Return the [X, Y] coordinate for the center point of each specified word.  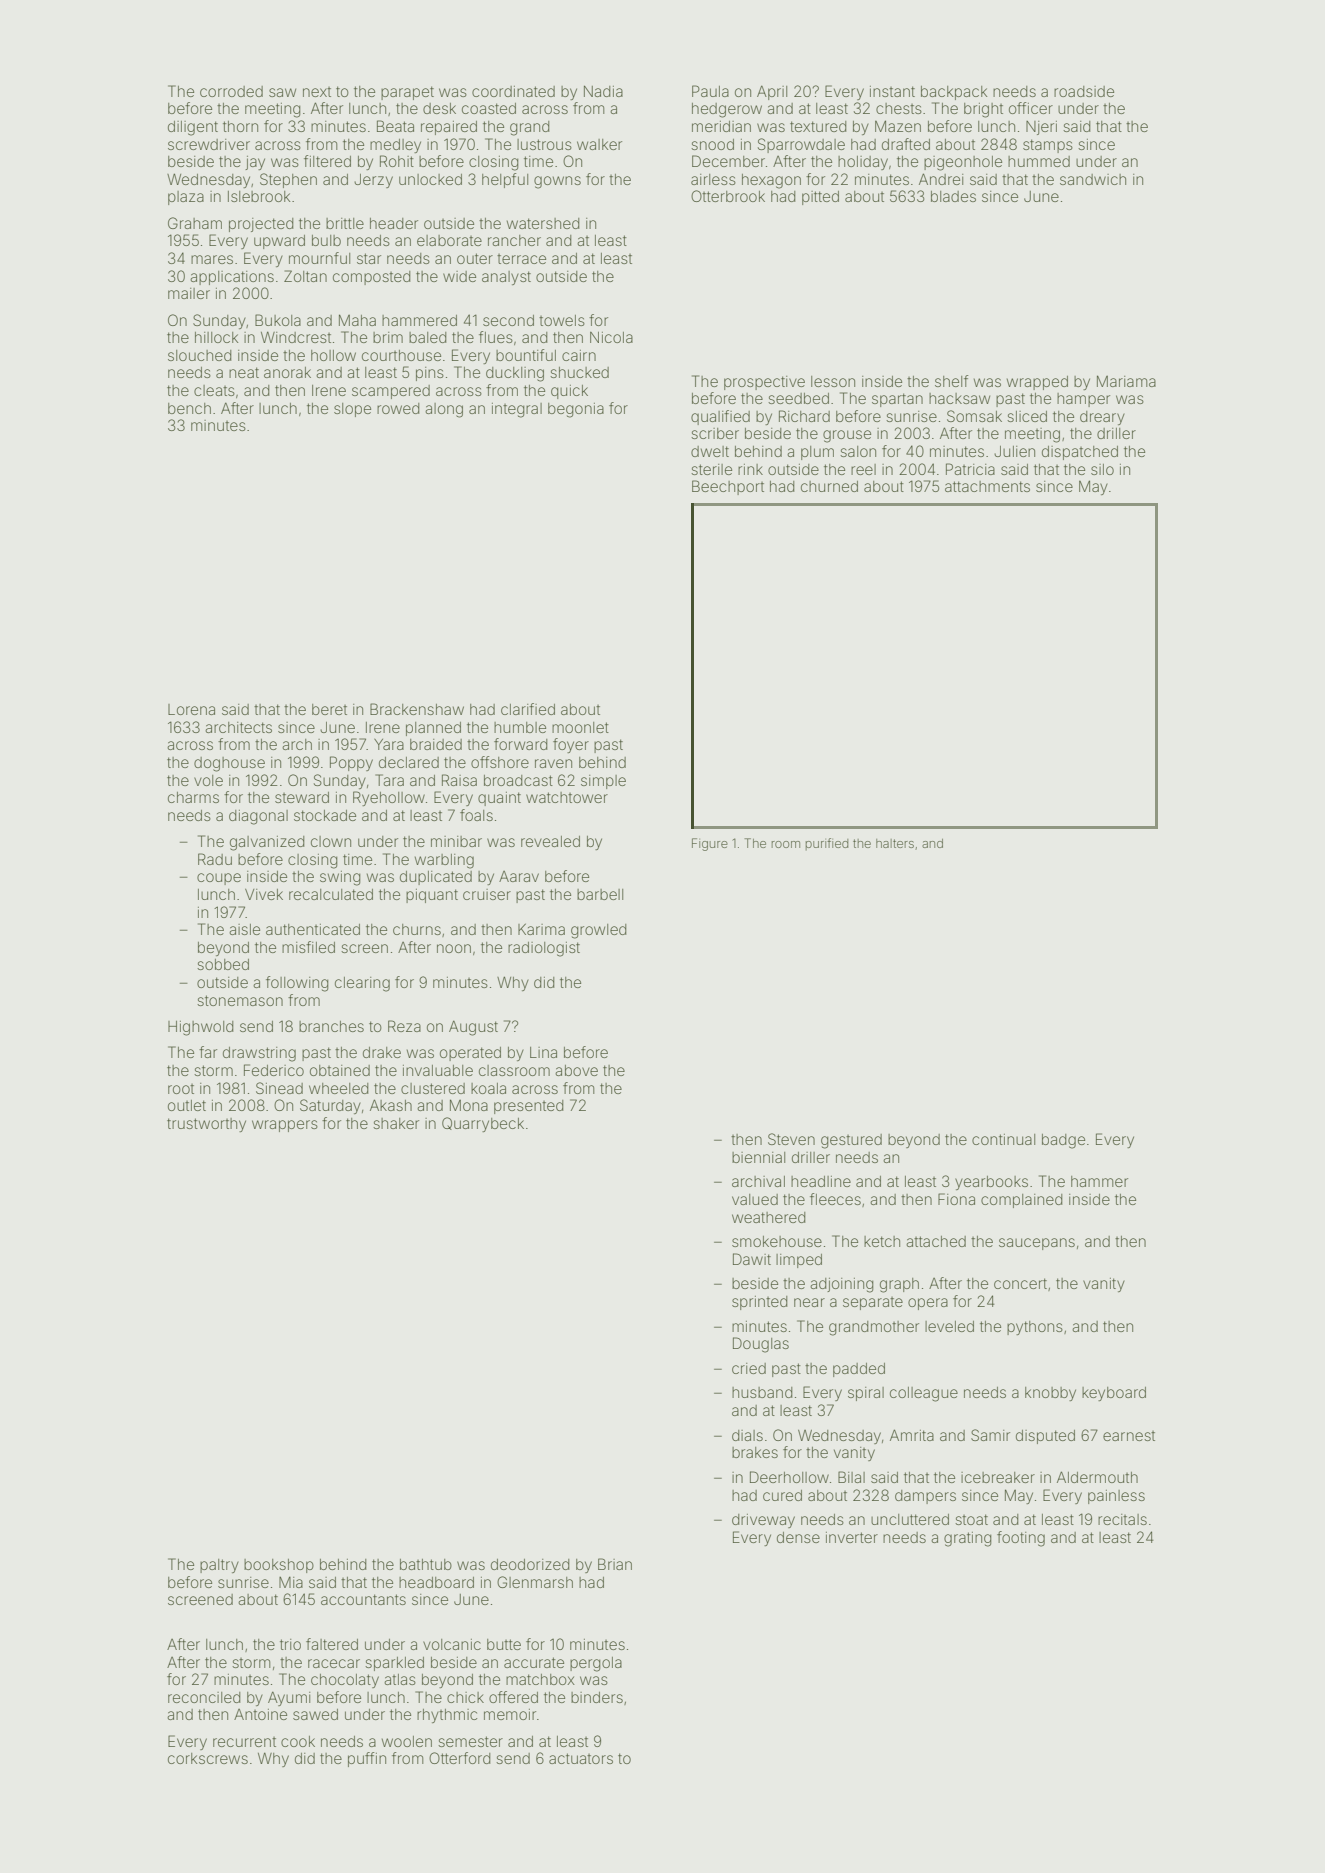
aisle [244, 929]
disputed [1045, 1437]
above [576, 1070]
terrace [521, 259]
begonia [576, 410]
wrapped [1037, 383]
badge [1063, 1141]
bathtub [426, 1564]
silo [1102, 469]
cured [782, 1495]
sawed [315, 1714]
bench [189, 408]
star [369, 258]
